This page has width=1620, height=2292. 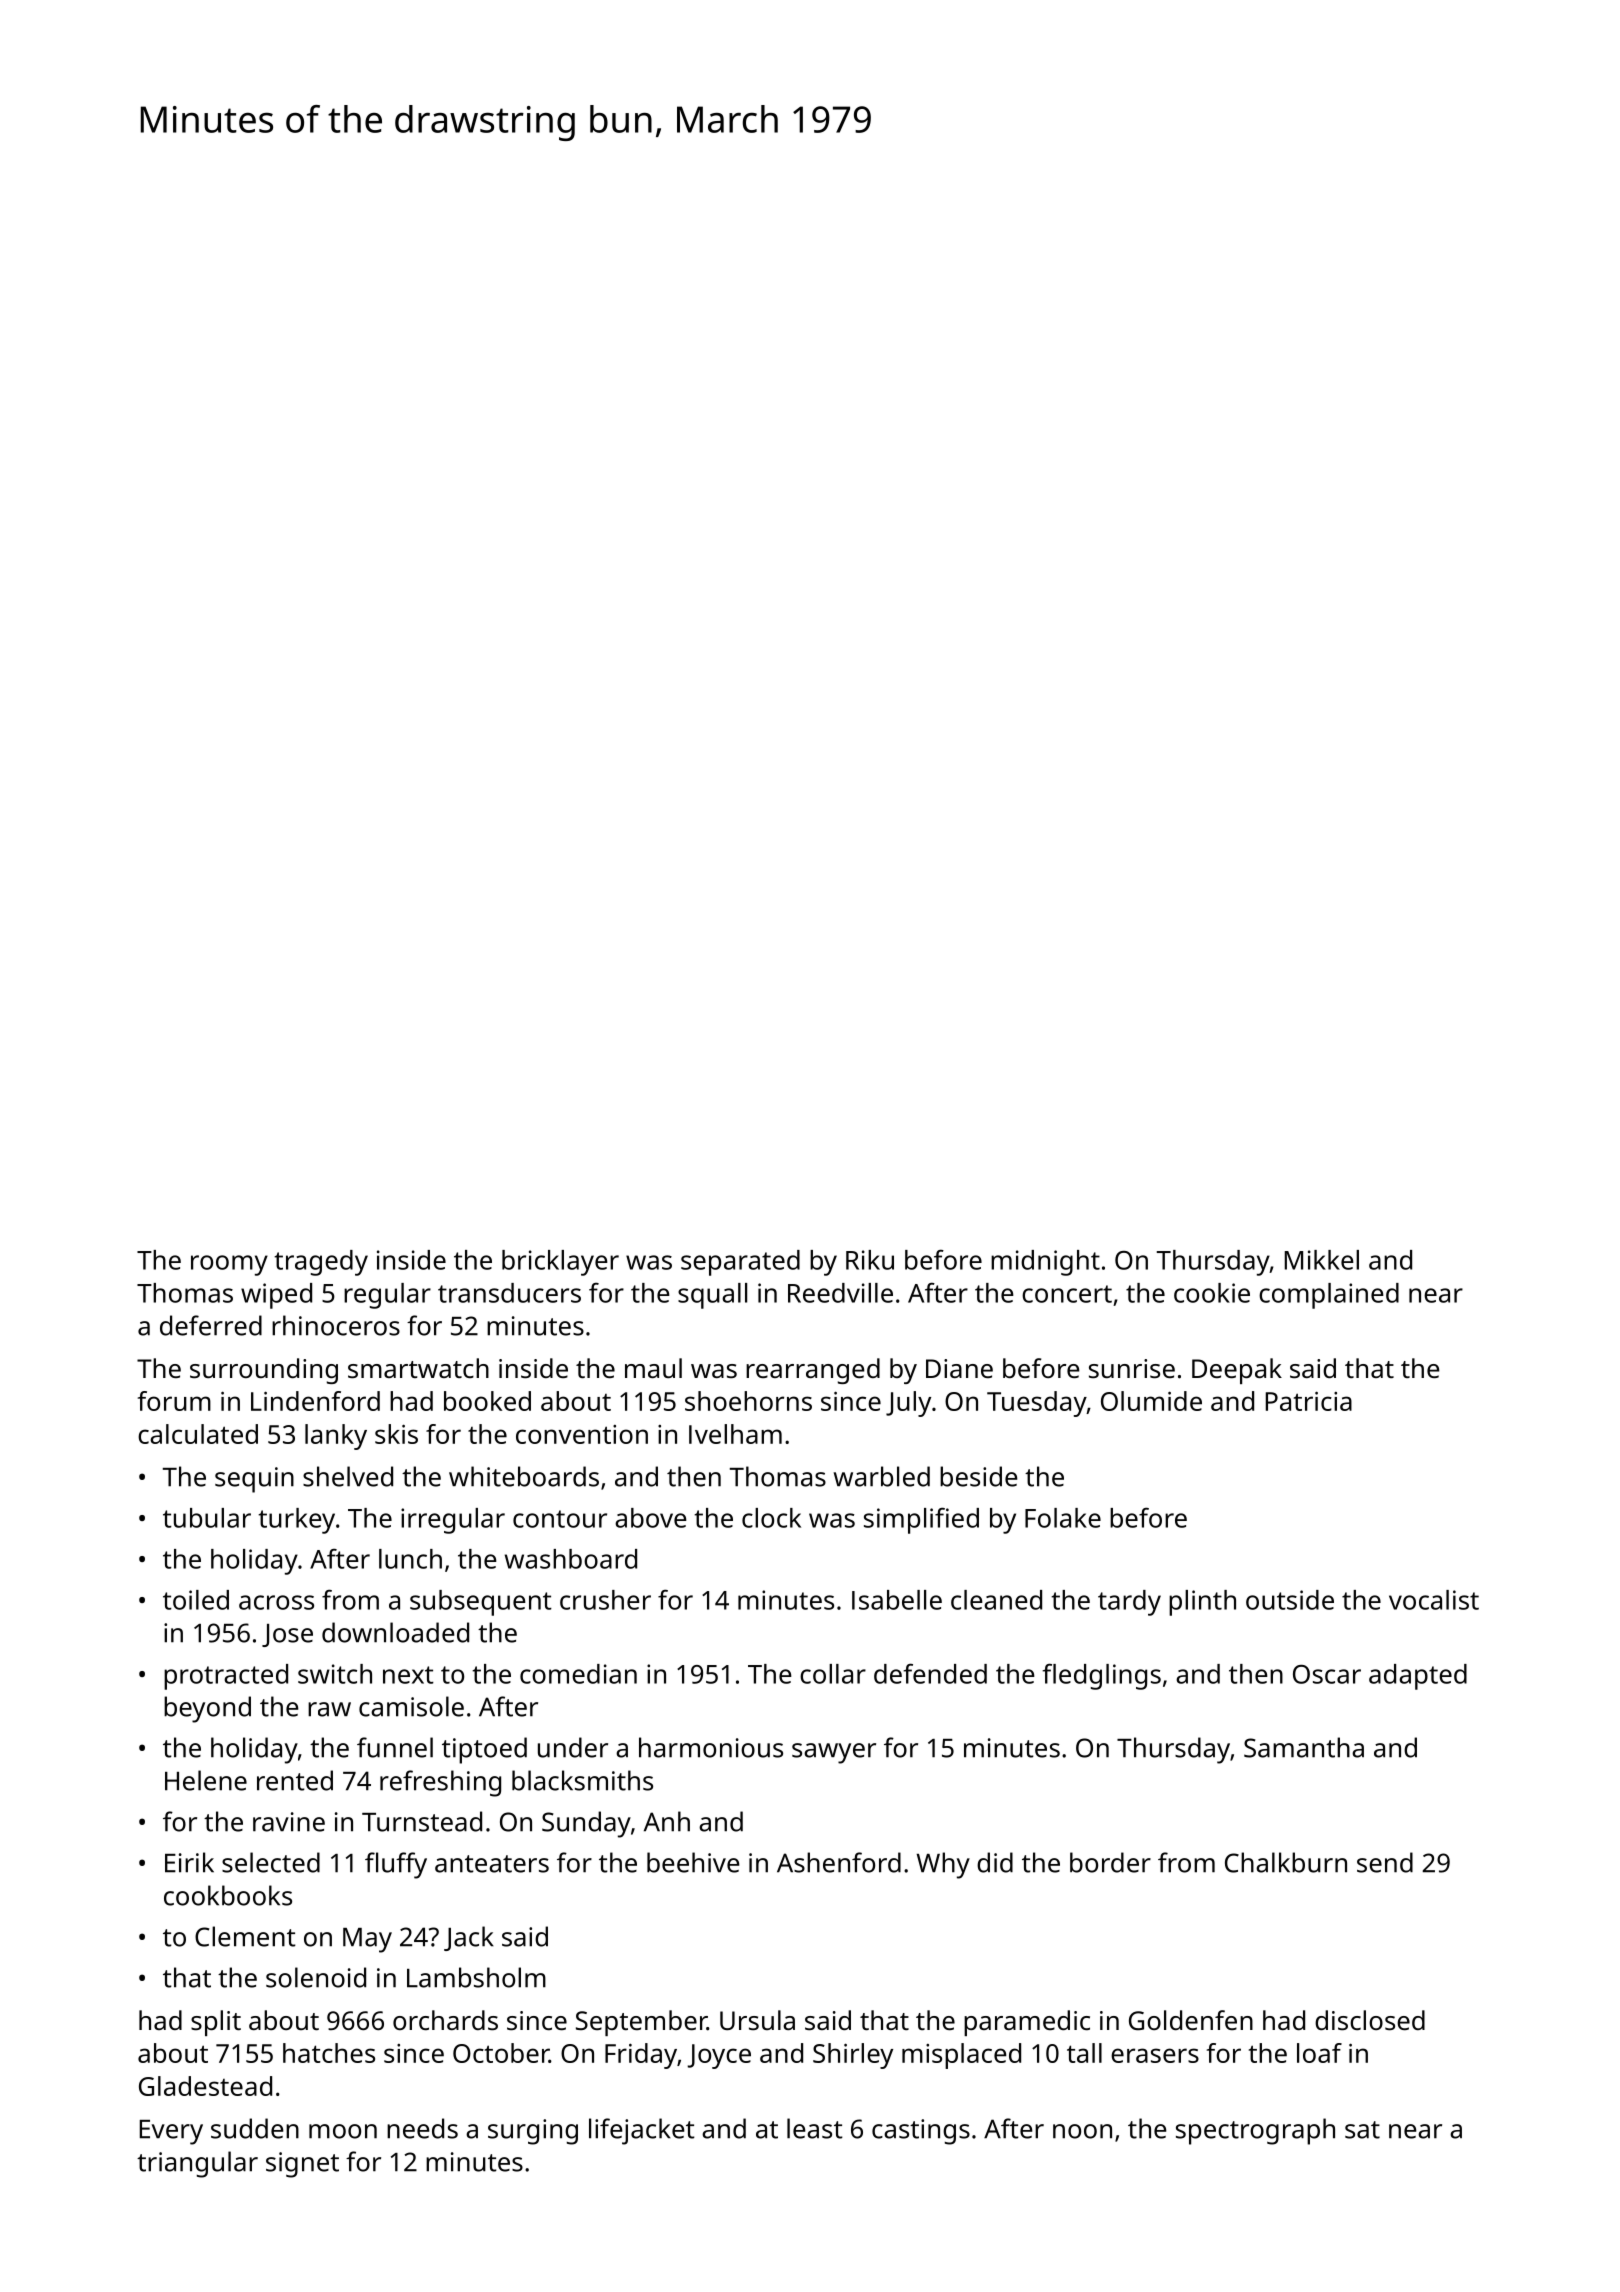 What do you see at coordinates (229, 1265) in the page?
I see `roomy` at bounding box center [229, 1265].
